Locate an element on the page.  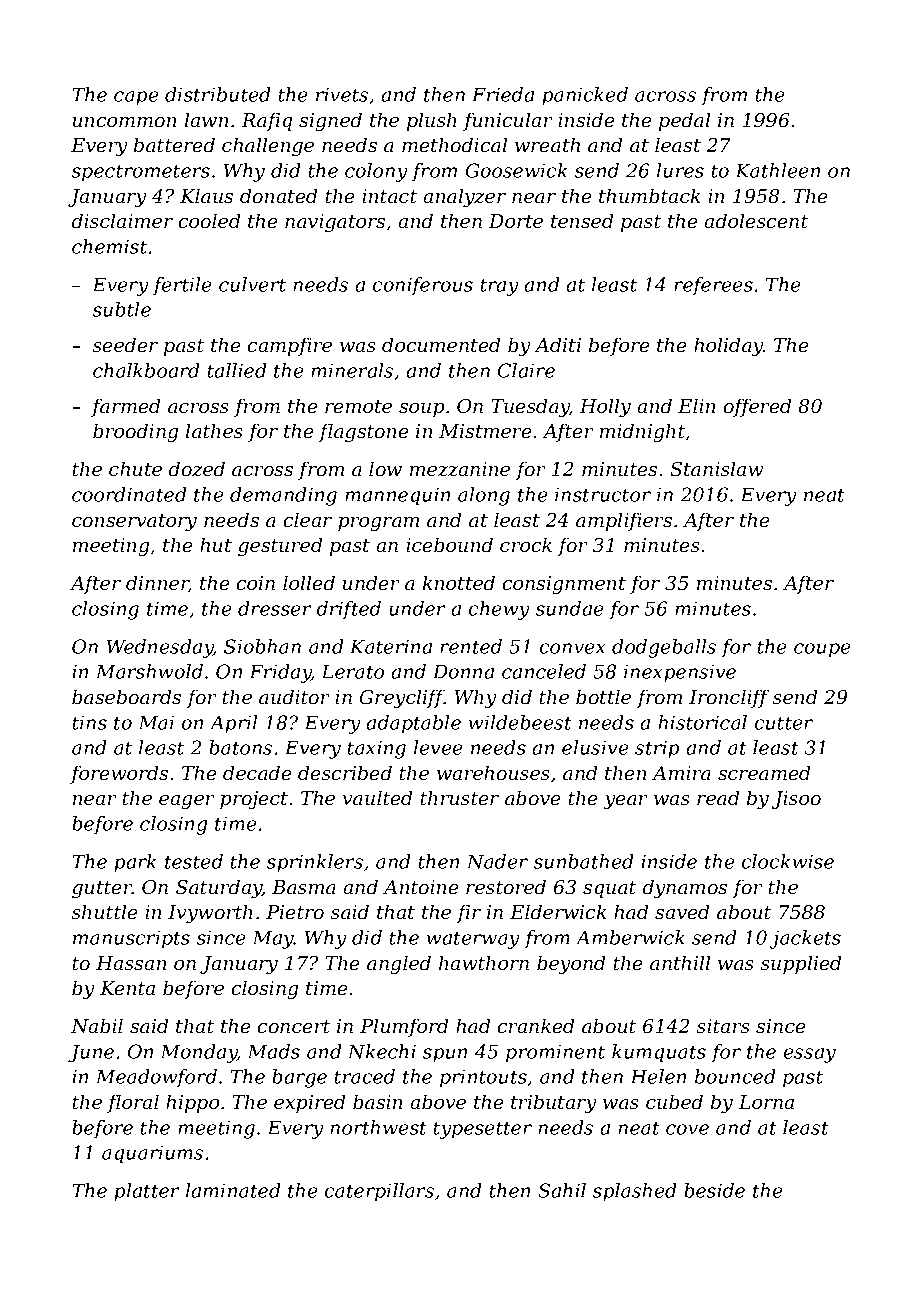
Ivyworth is located at coordinates (210, 913).
